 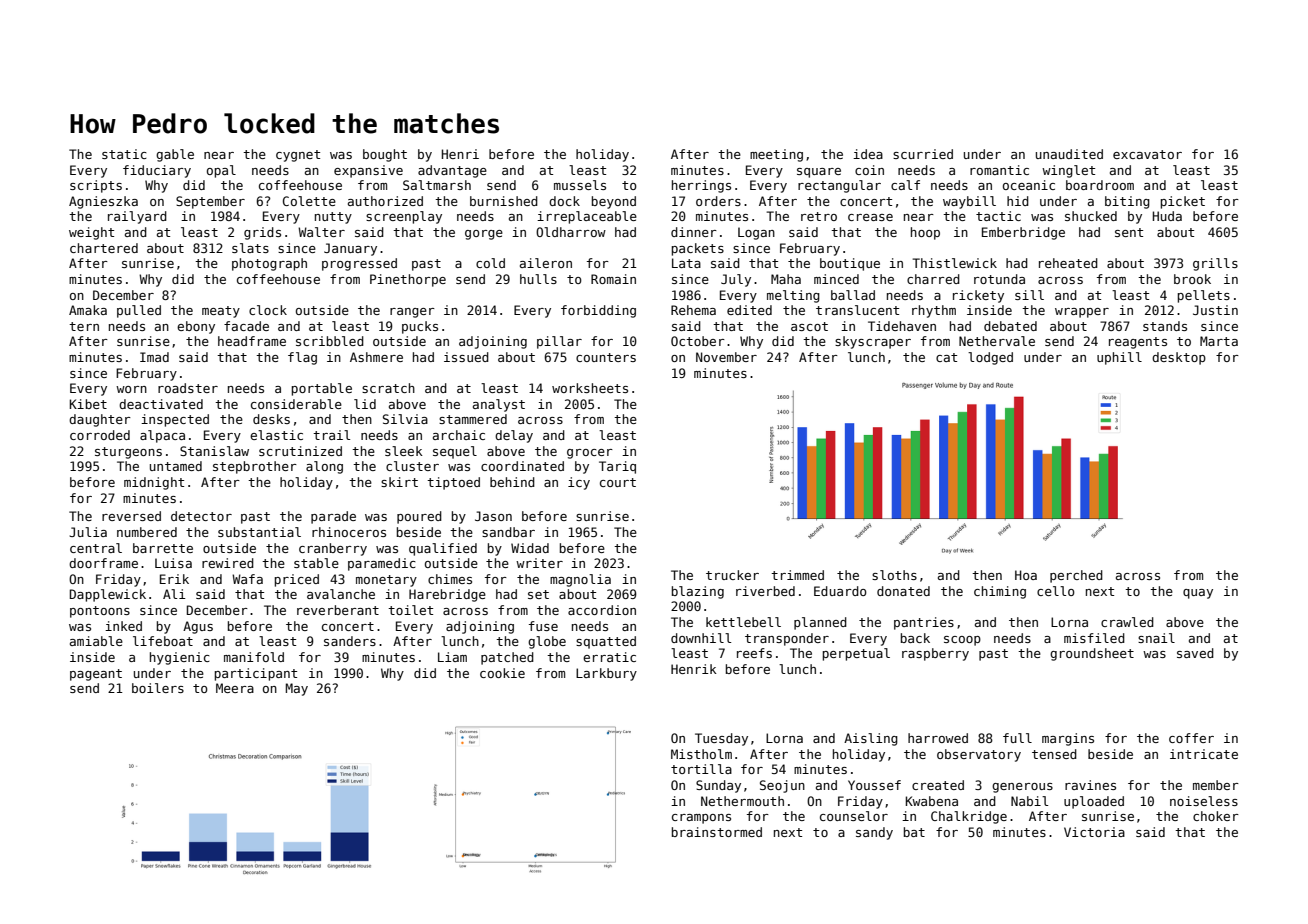 What do you see at coordinates (1147, 154) in the screenshot?
I see `excavator` at bounding box center [1147, 154].
